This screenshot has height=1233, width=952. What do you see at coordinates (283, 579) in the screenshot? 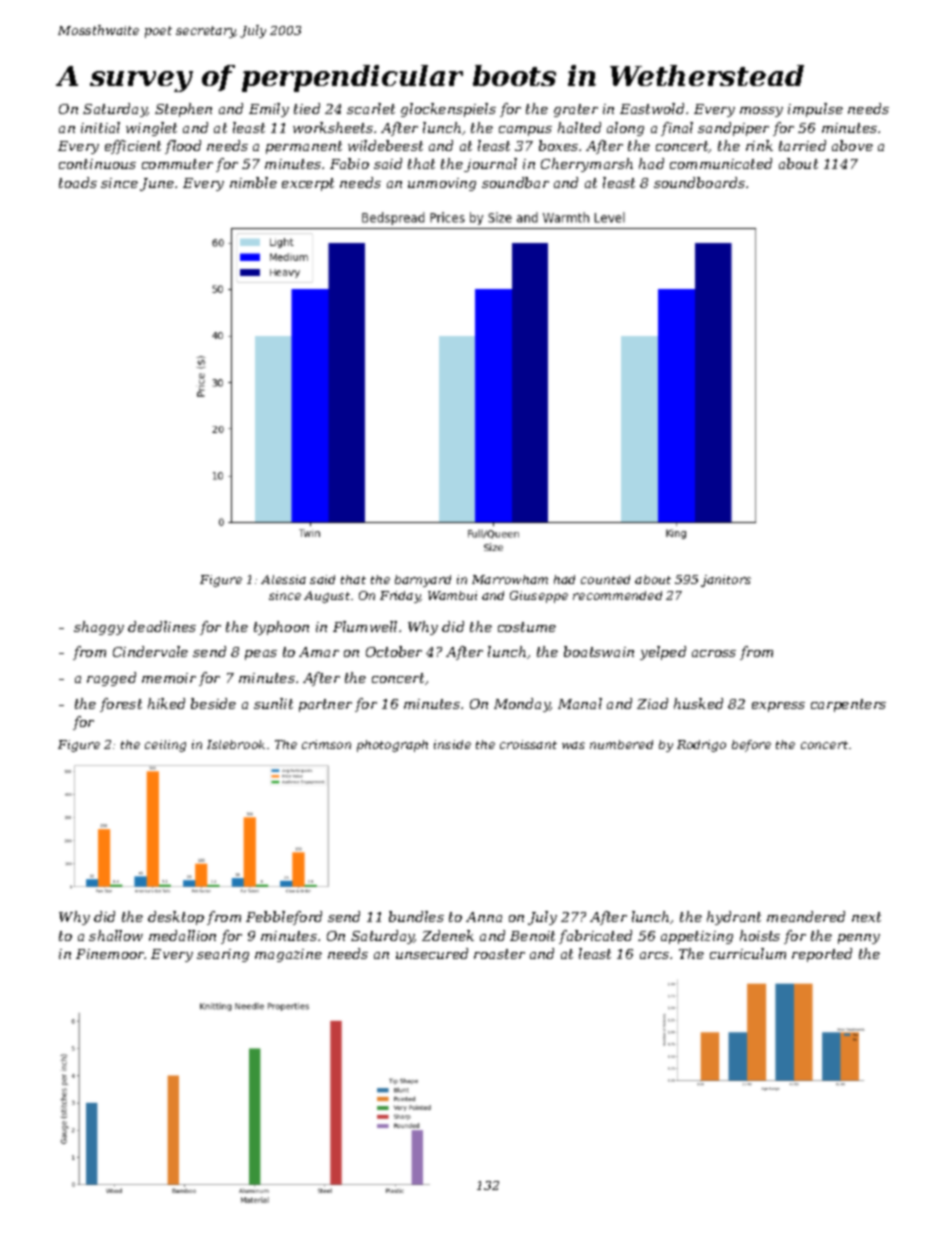
I see `Alessia` at bounding box center [283, 579].
